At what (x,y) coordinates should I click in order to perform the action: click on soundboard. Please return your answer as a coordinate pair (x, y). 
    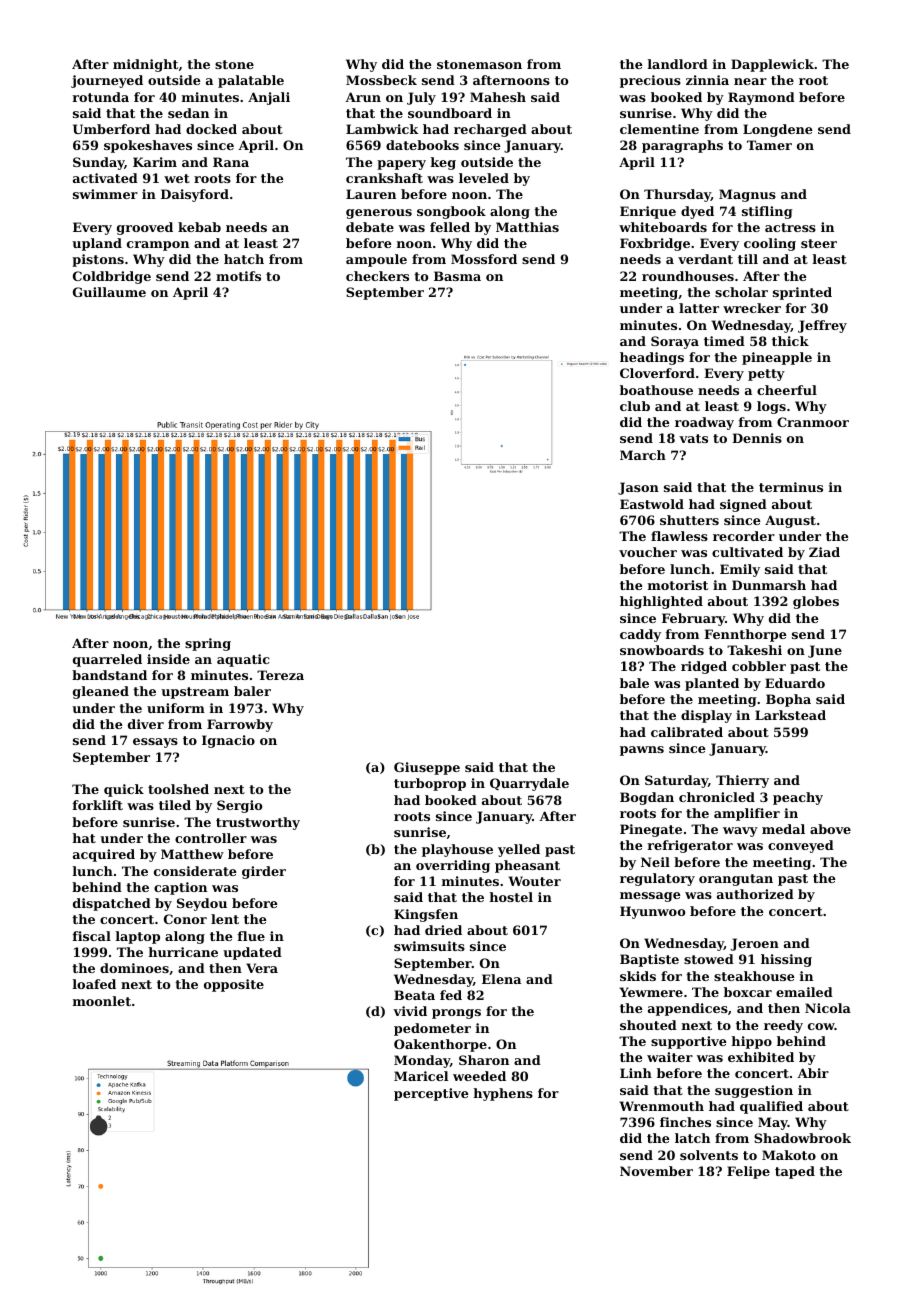
    Looking at the image, I should click on (450, 113).
